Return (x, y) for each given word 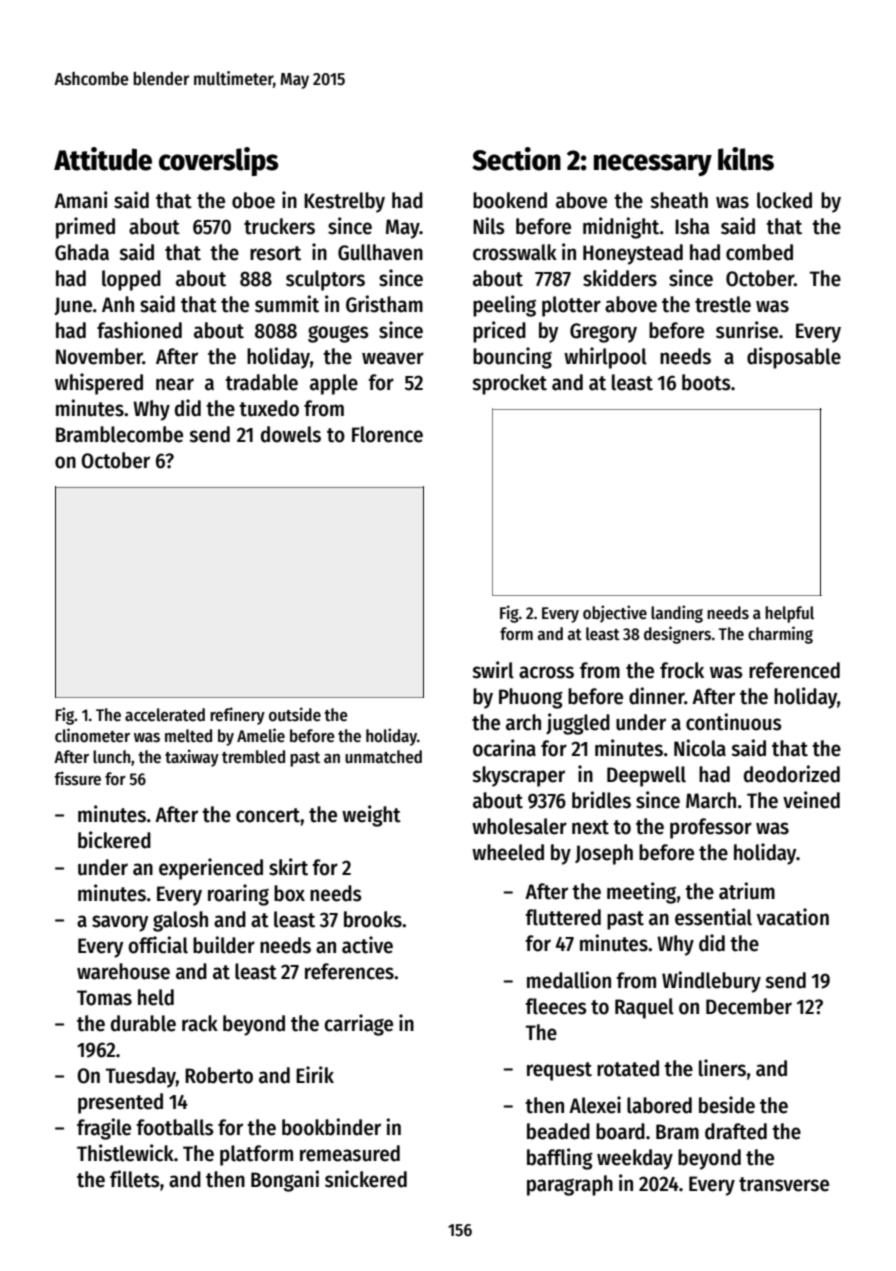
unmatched (383, 757)
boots (706, 382)
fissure (77, 778)
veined (811, 800)
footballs (175, 1127)
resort (275, 253)
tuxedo (269, 408)
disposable (794, 358)
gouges (338, 334)
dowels (291, 434)
